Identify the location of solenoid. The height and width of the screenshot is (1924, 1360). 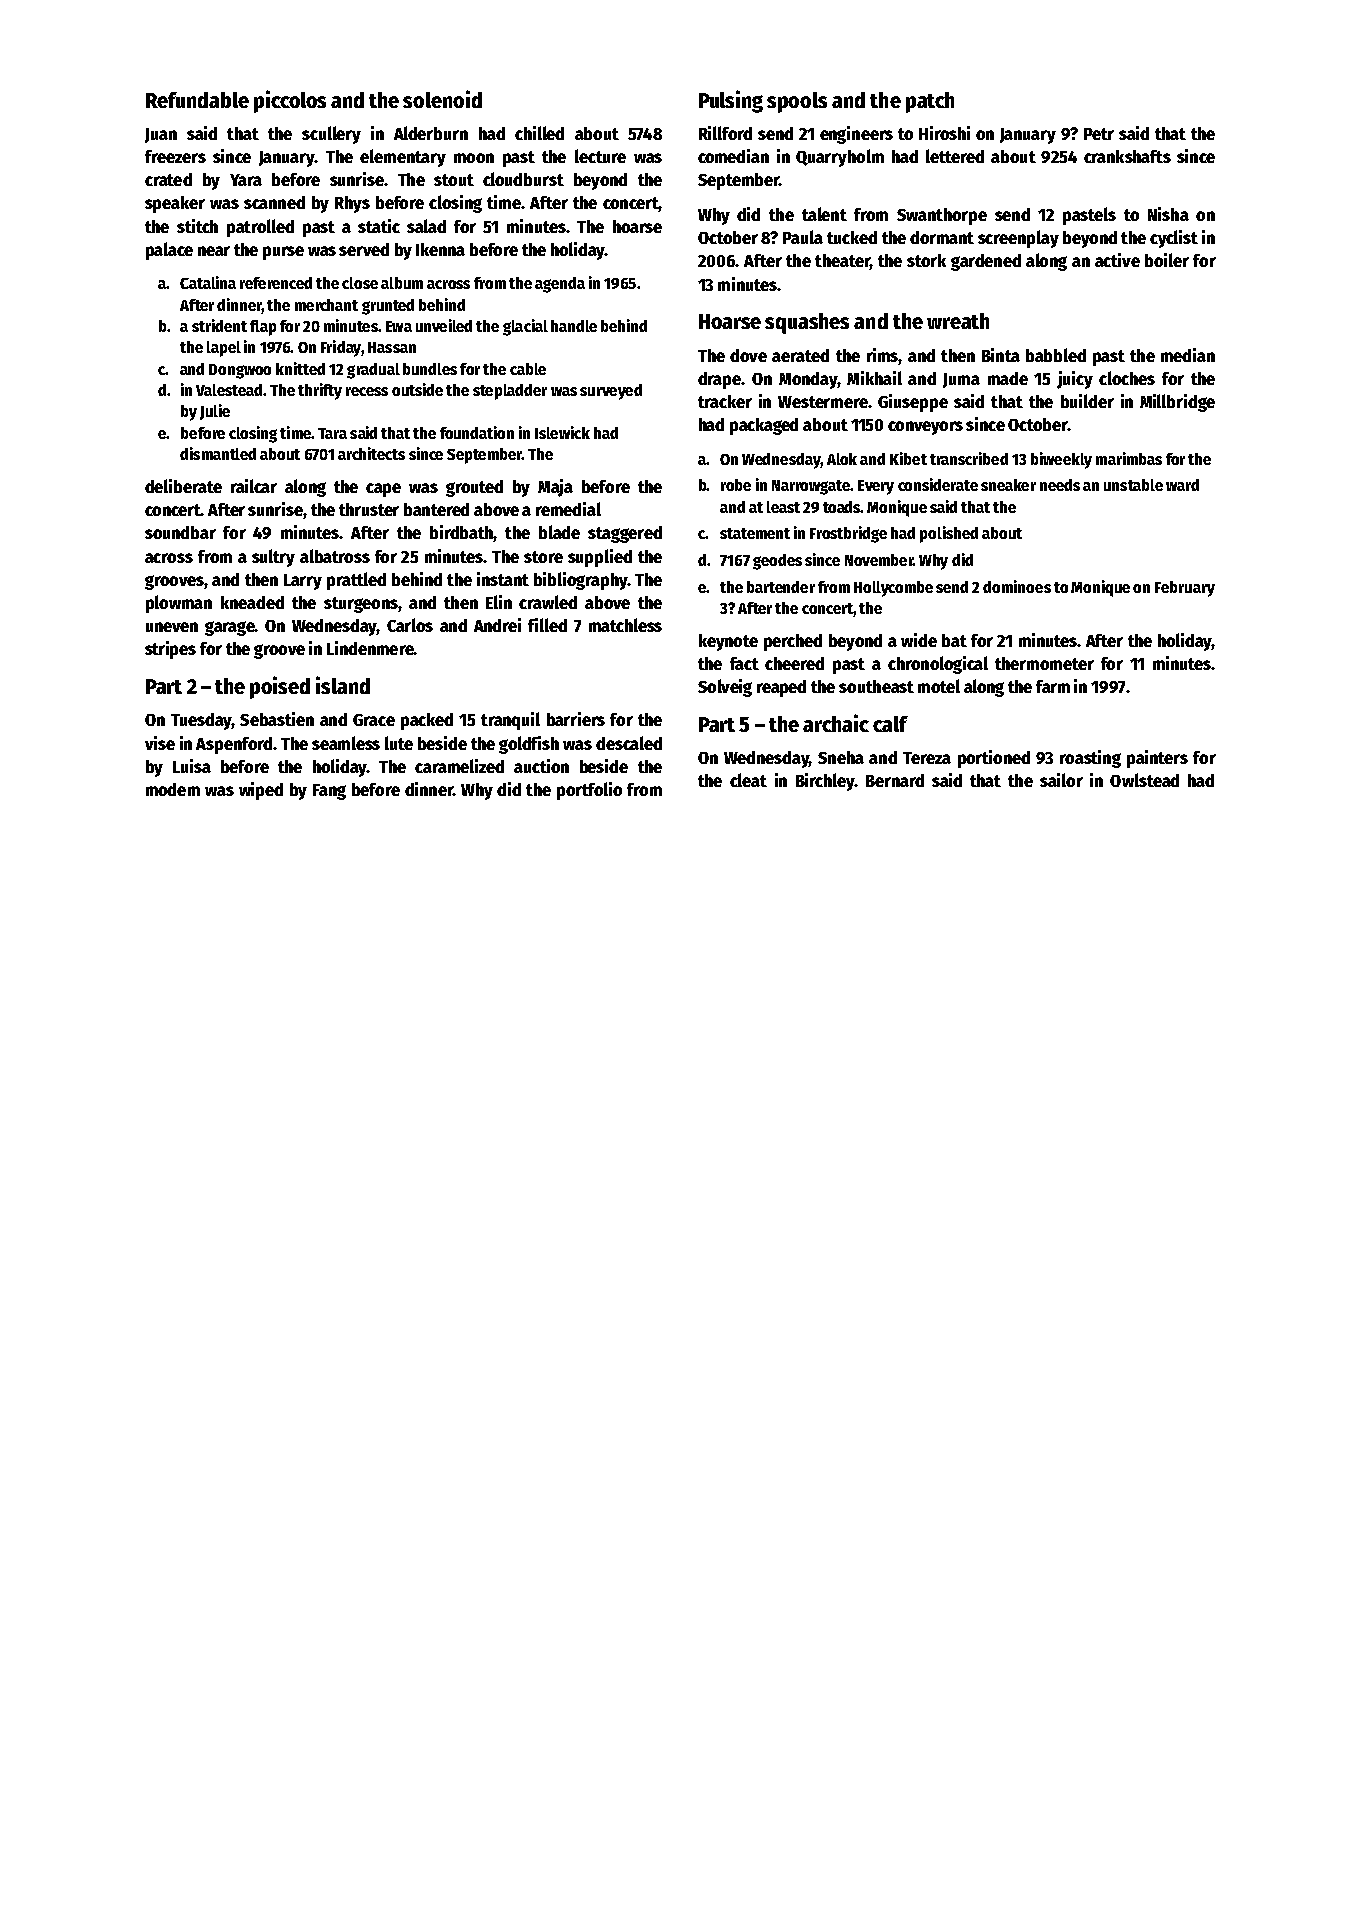
(442, 99).
